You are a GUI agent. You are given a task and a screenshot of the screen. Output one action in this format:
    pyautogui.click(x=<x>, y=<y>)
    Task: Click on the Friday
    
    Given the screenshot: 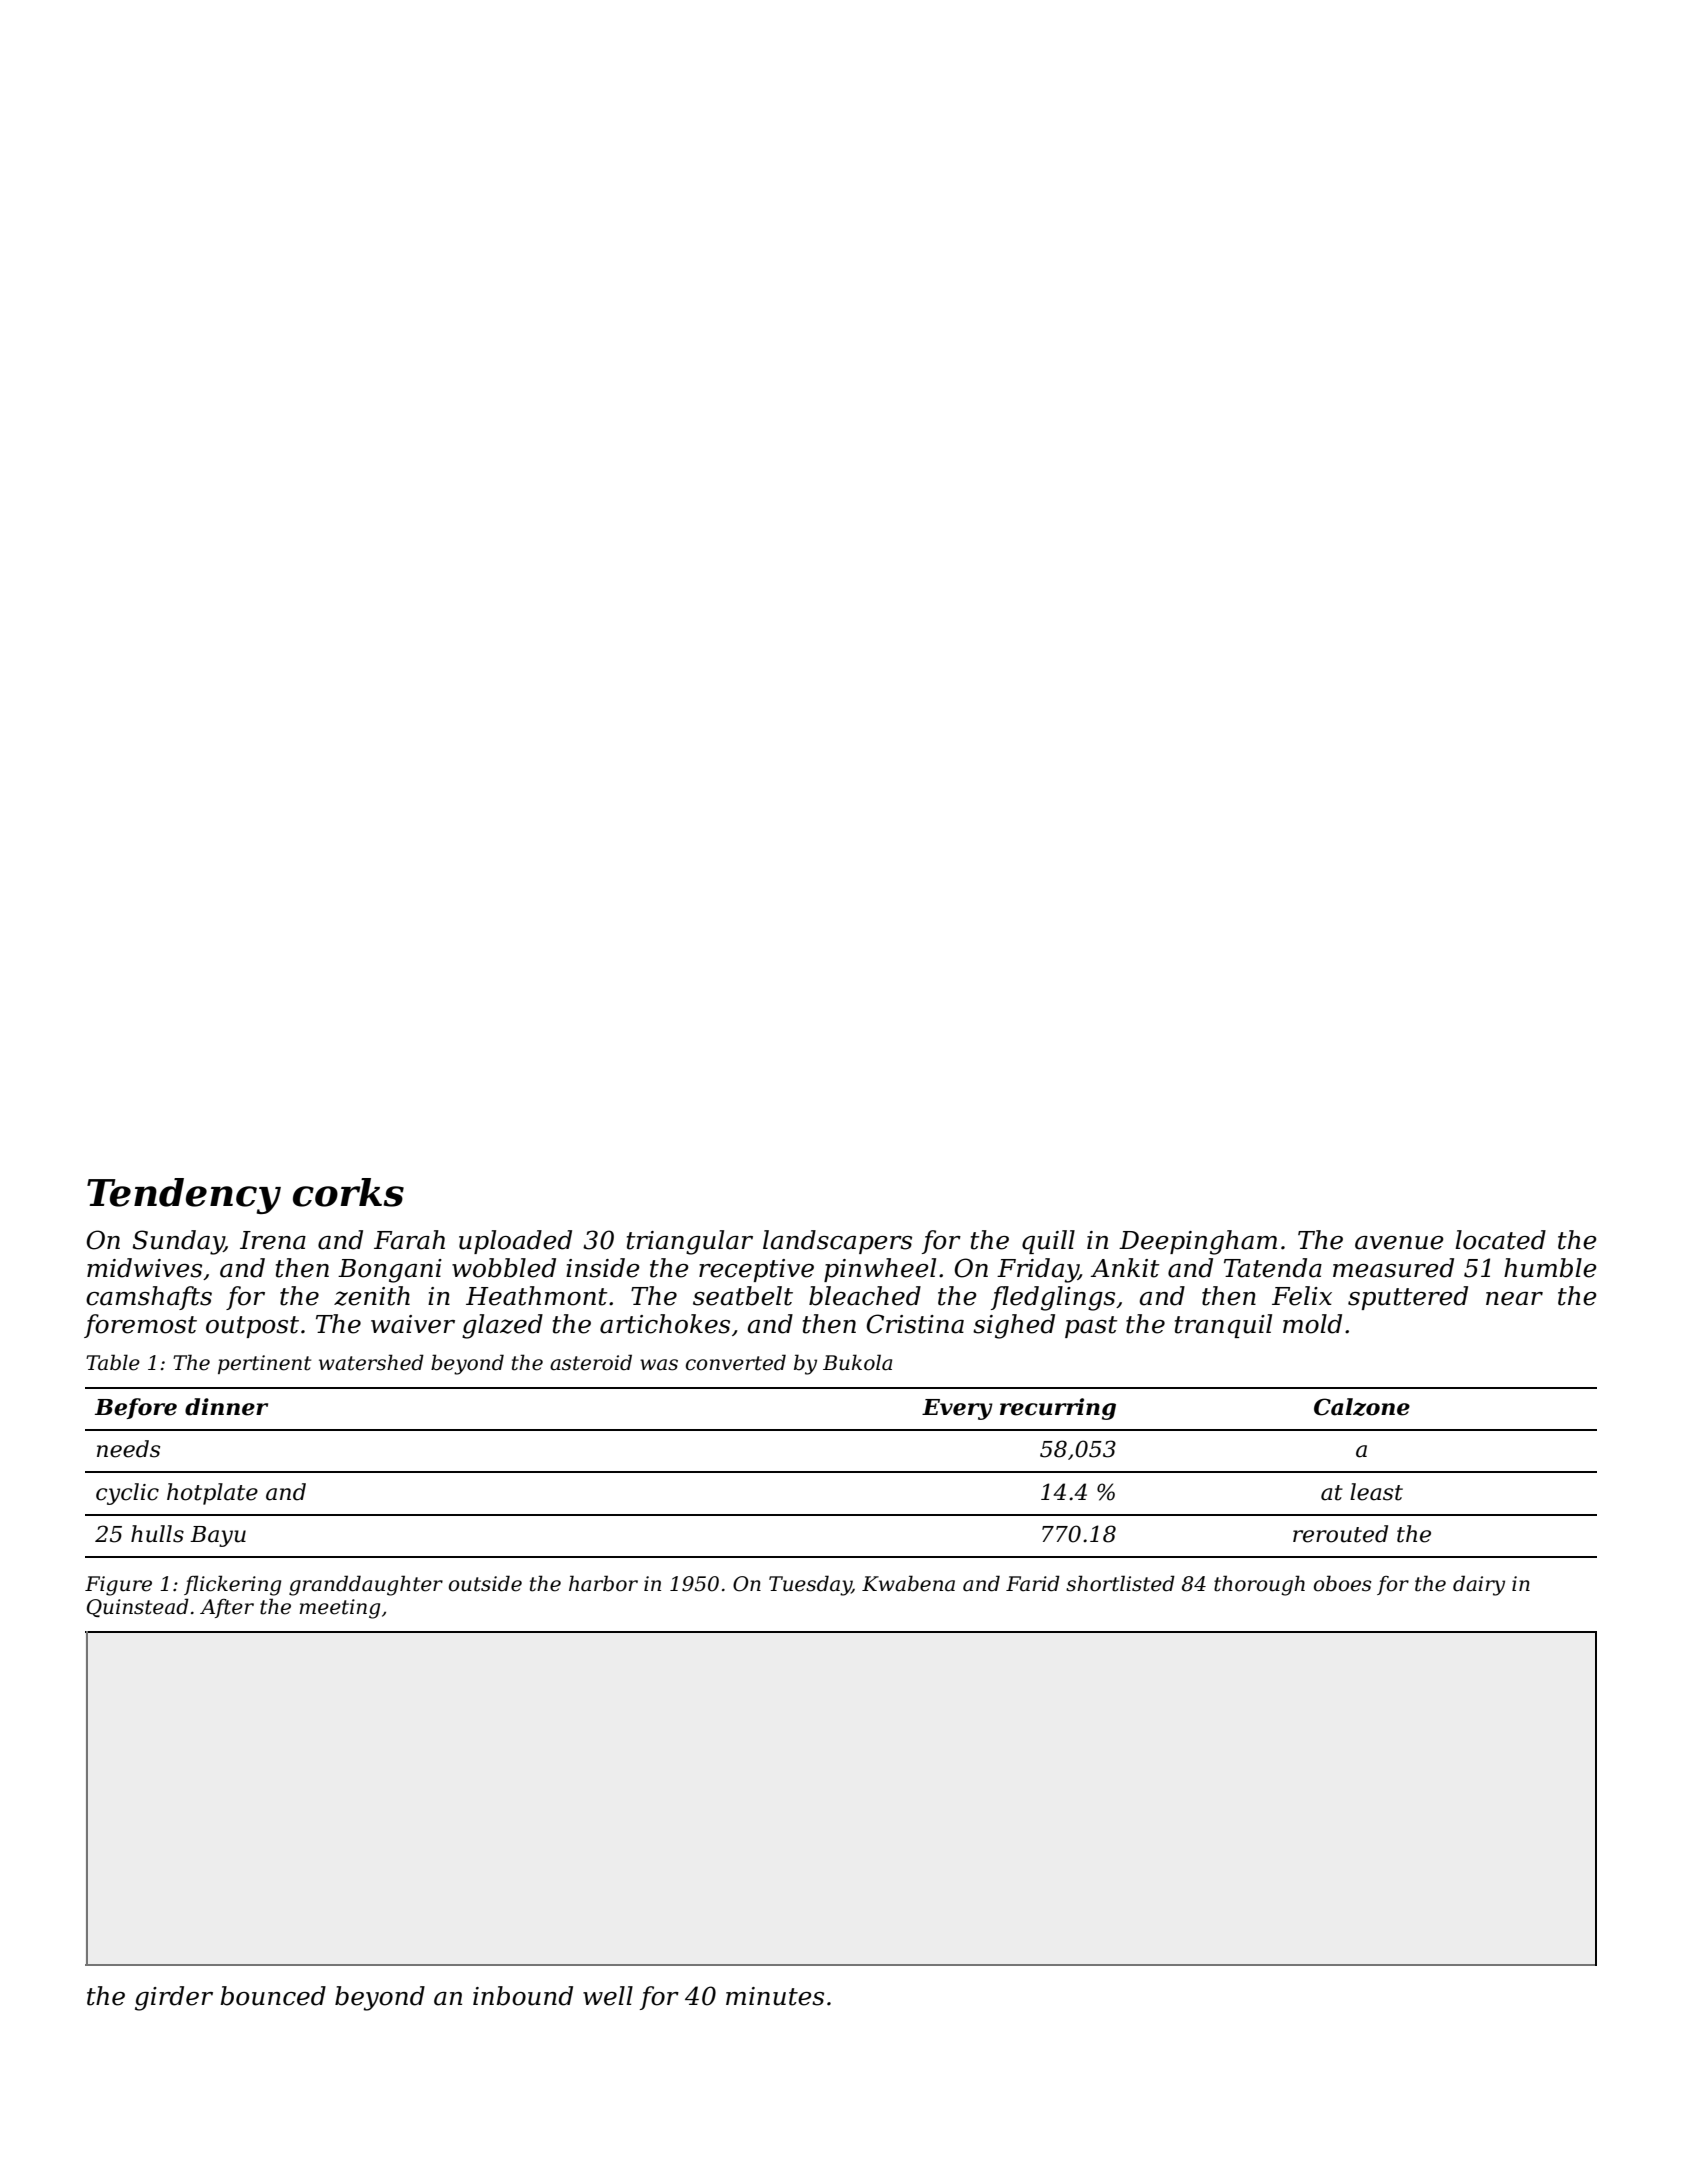 What is the action you would take?
    pyautogui.click(x=1037, y=1270)
